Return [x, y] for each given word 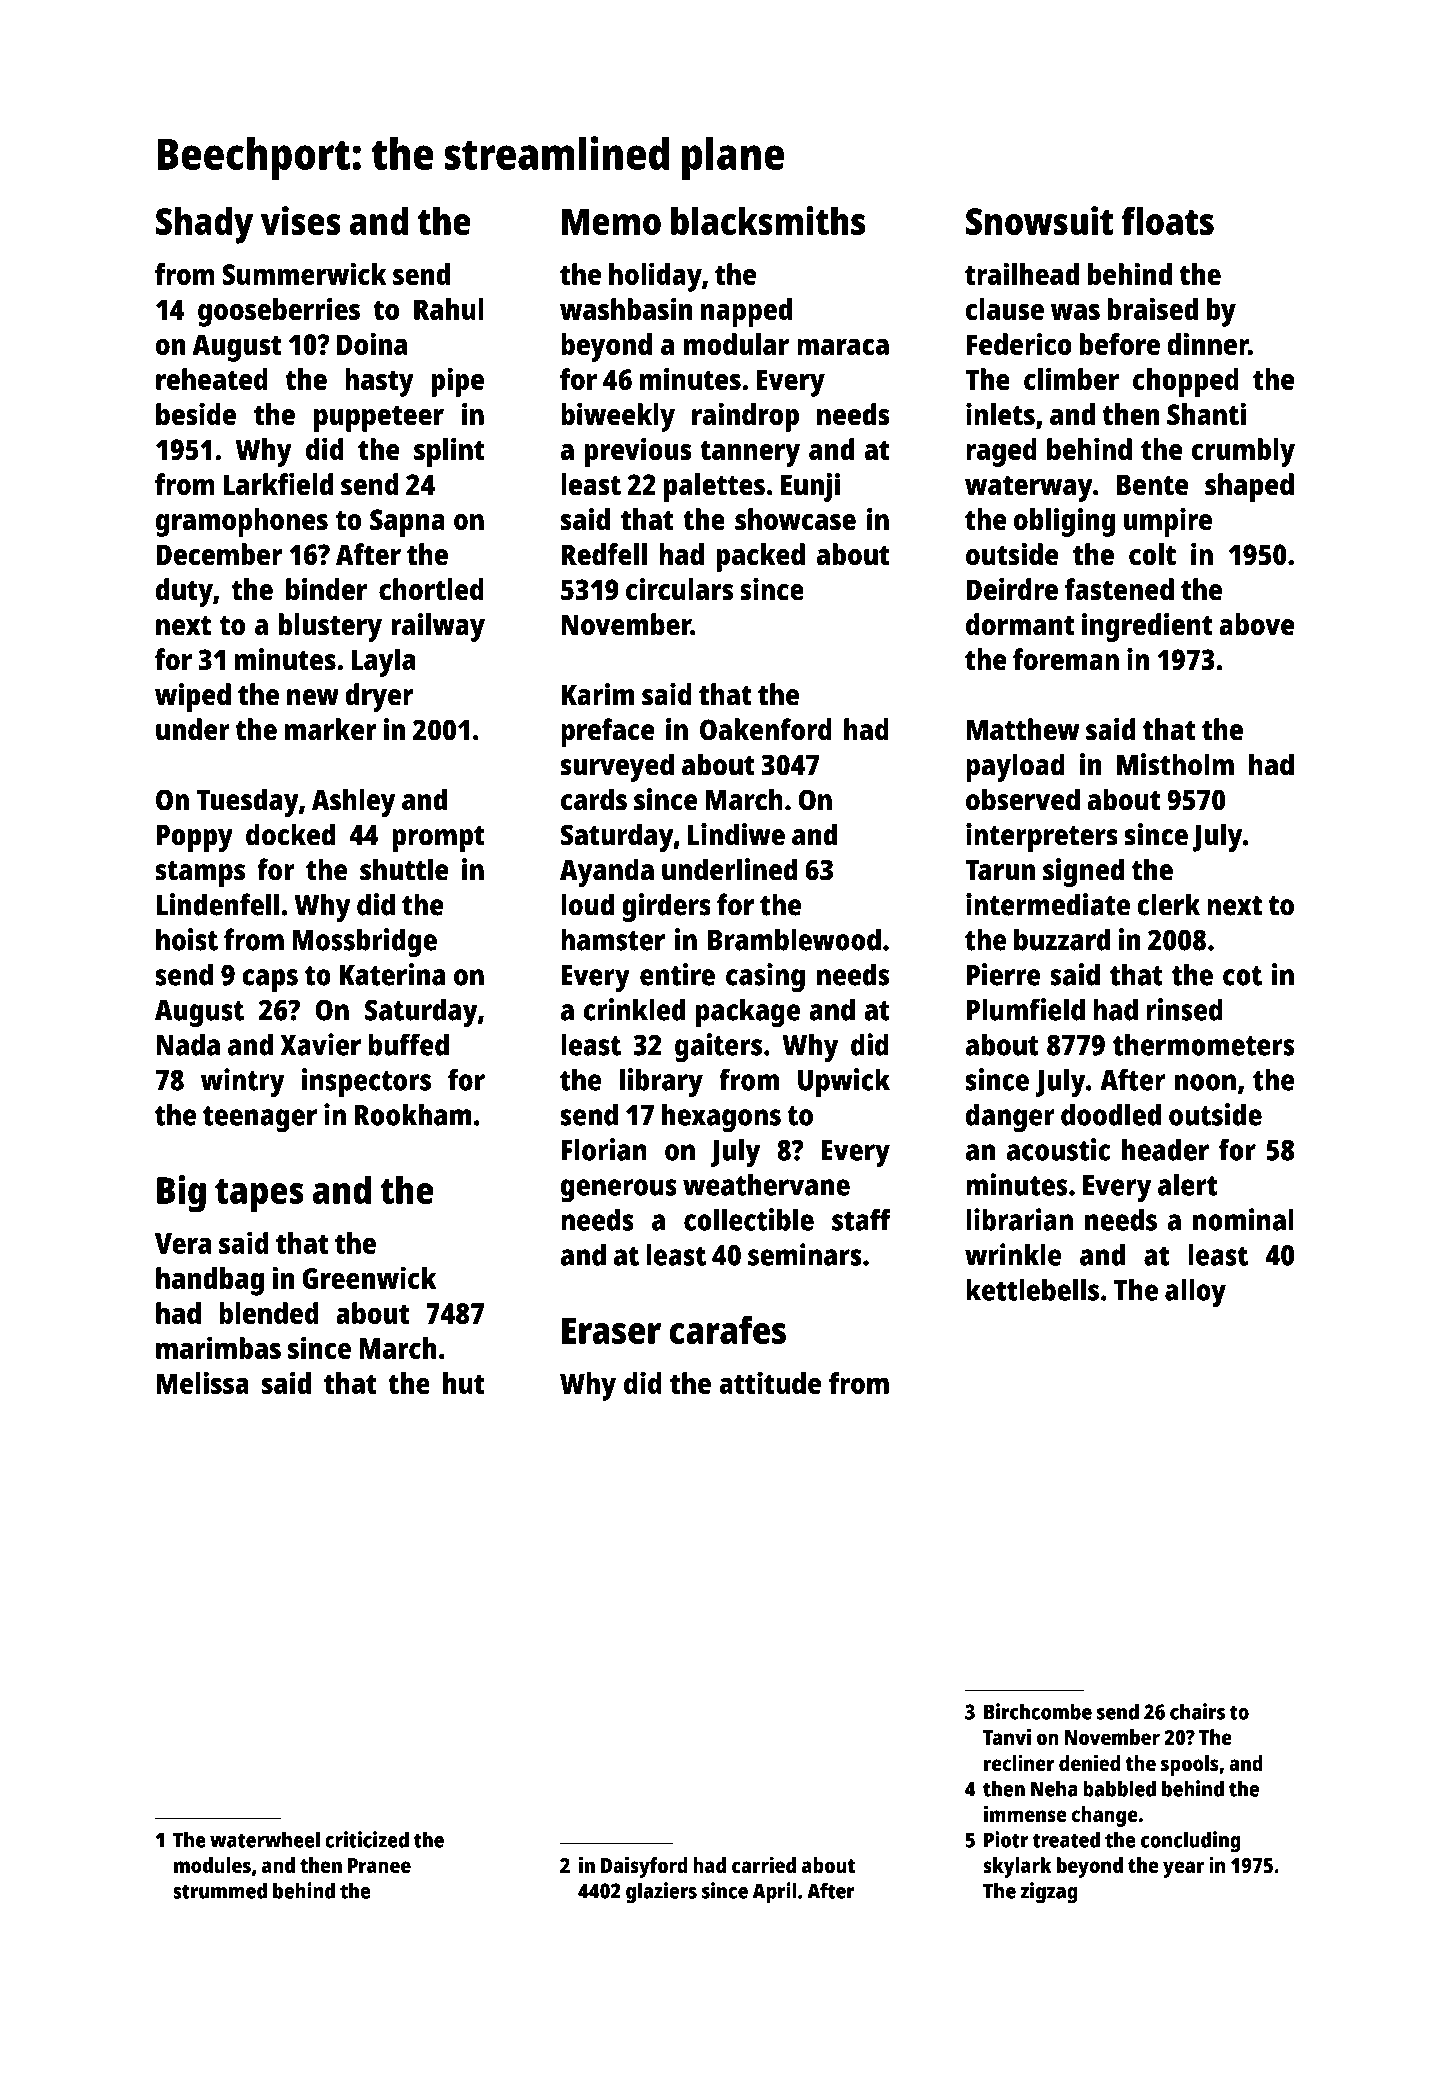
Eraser [611, 1330]
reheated [212, 379]
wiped [193, 697]
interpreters [1042, 837]
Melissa [202, 1383]
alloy [1195, 1293]
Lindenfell [217, 904]
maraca [843, 347]
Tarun [1000, 870]
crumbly [1243, 452]
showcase [795, 519]
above [1256, 624]
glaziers [661, 1893]
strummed [220, 1890]
